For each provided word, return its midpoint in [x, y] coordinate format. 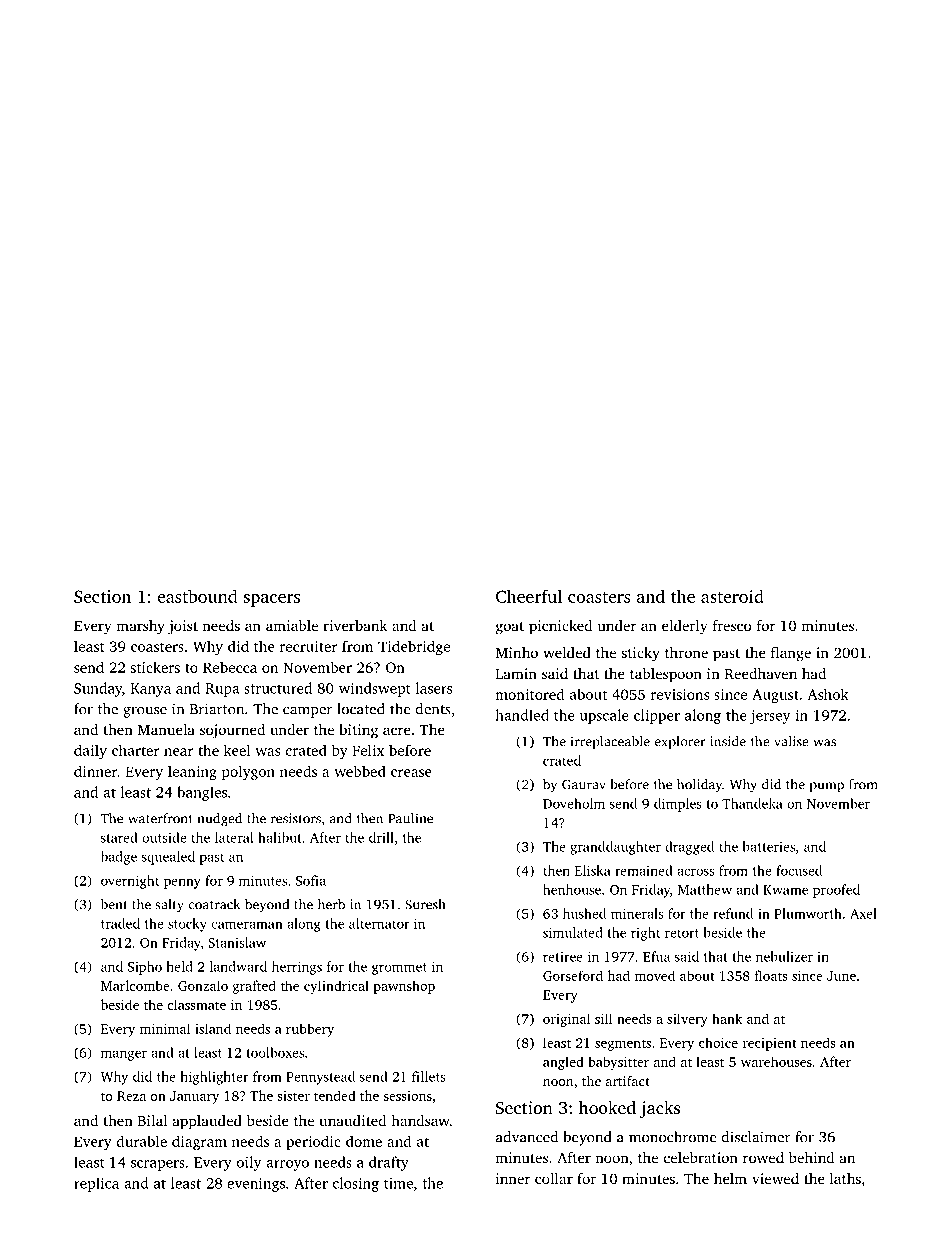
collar [554, 1178]
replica [96, 1184]
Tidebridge [414, 647]
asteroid [732, 596]
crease [411, 773]
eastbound [197, 596]
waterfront [160, 818]
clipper [657, 716]
